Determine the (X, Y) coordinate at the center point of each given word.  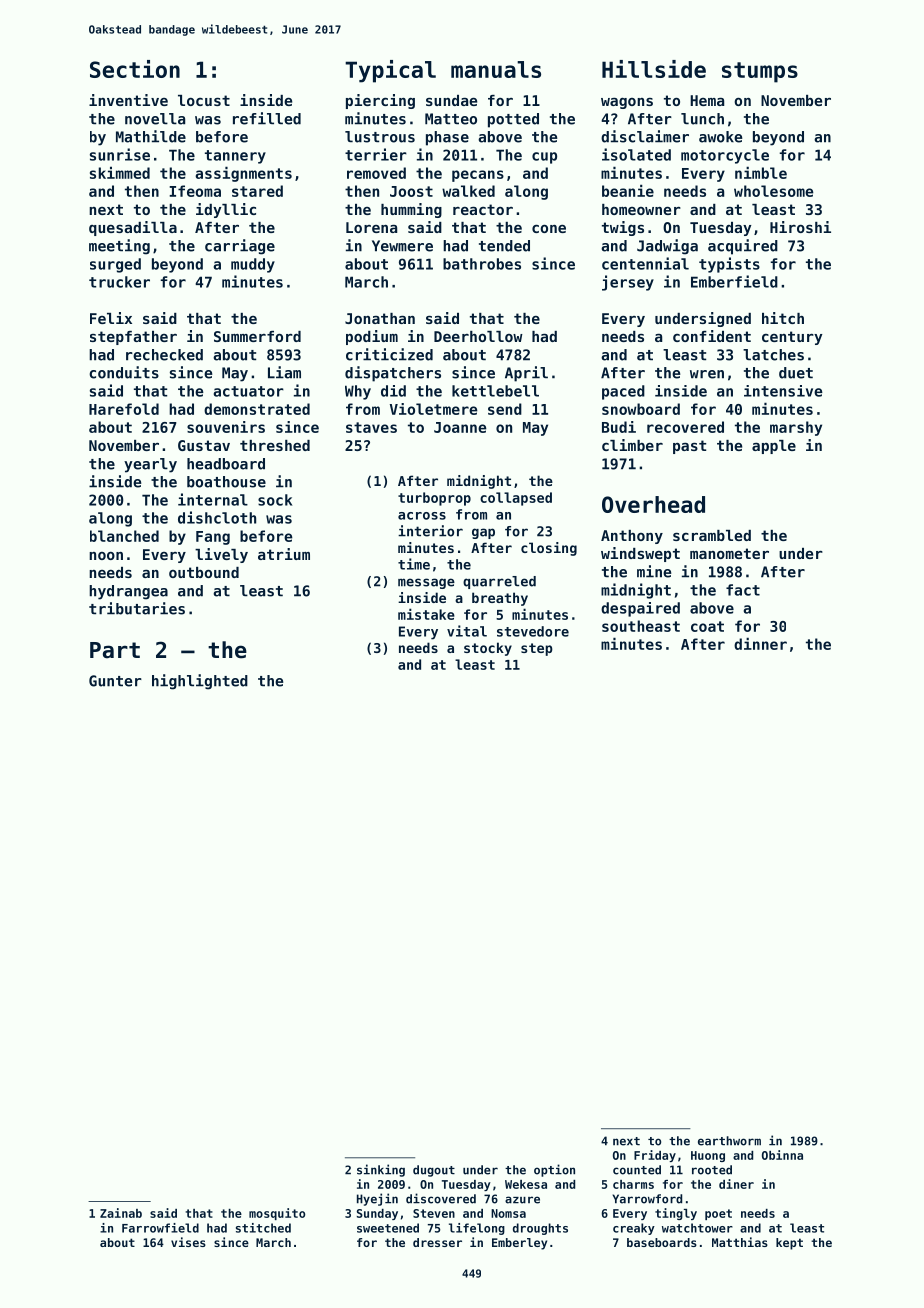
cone (549, 228)
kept (789, 1244)
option (554, 1170)
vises (188, 1242)
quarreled (499, 582)
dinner (760, 643)
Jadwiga (667, 247)
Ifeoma (195, 191)
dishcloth (217, 517)
